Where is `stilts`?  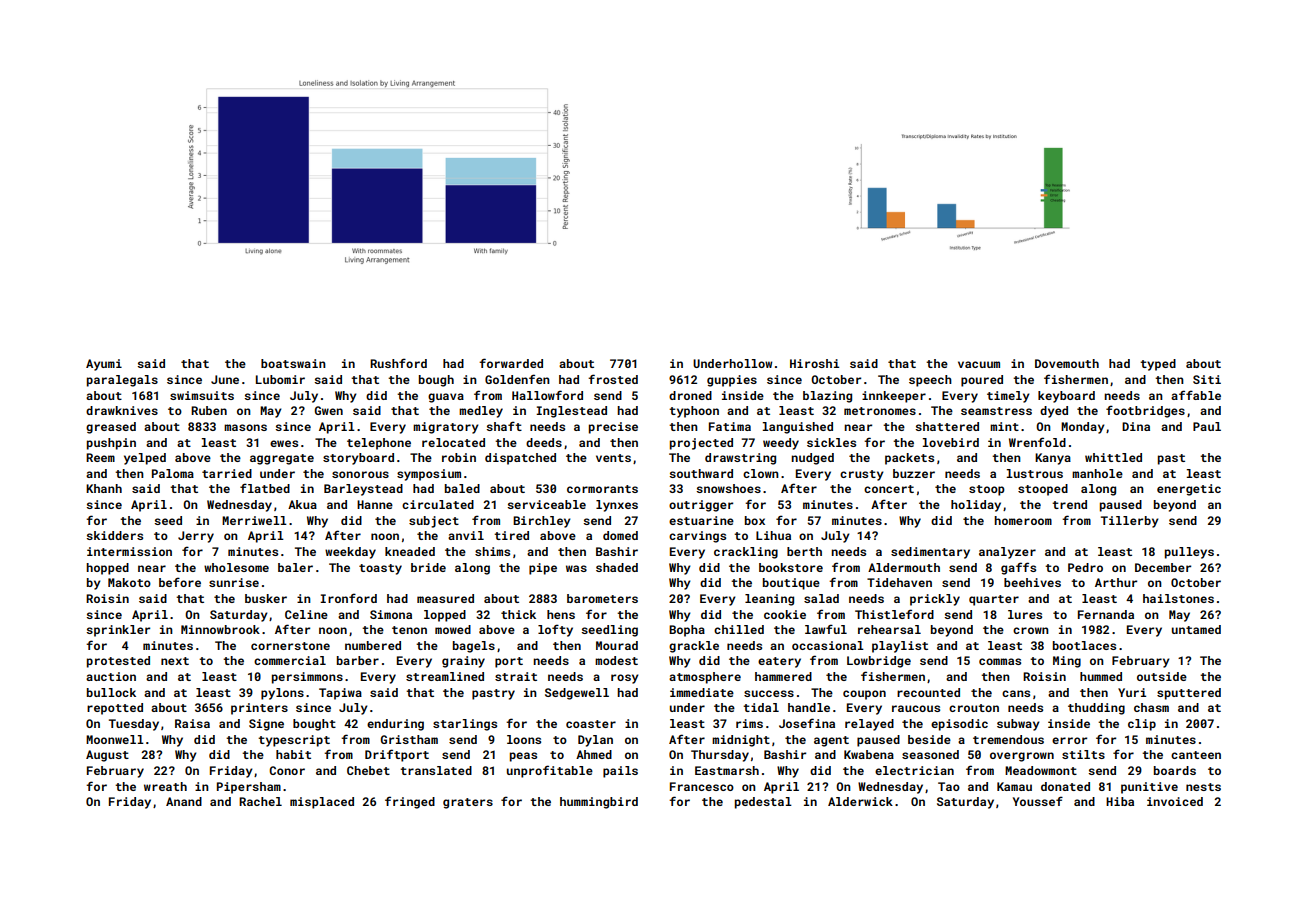 stilts is located at coordinates (1083, 754).
